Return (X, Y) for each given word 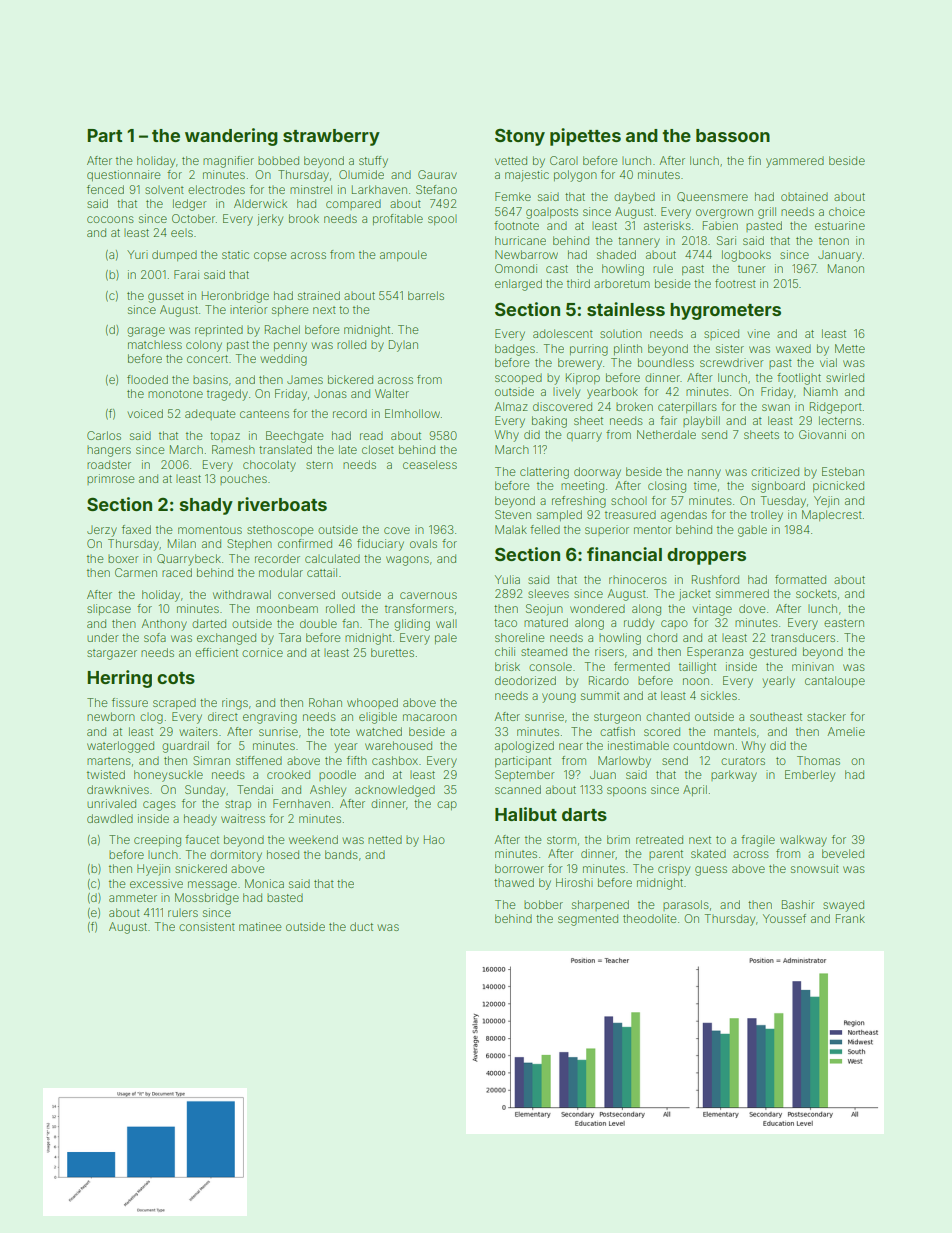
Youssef (784, 918)
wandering (231, 137)
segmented (588, 920)
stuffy (373, 162)
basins (210, 379)
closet (378, 449)
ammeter (133, 898)
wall (446, 623)
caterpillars (687, 407)
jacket (695, 595)
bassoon (733, 135)
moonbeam (287, 609)
